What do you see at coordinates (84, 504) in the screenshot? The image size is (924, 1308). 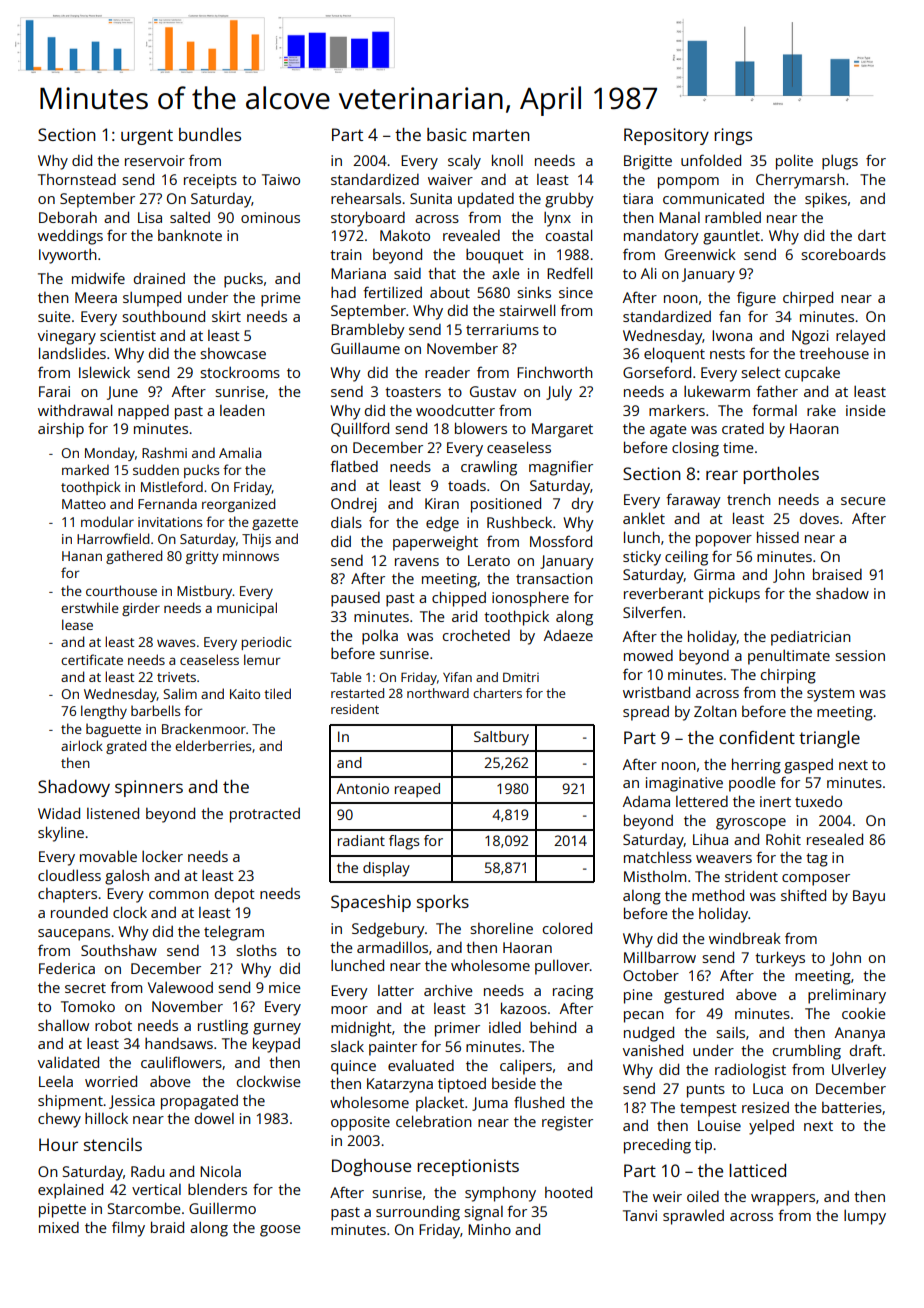 I see `Matteo` at bounding box center [84, 504].
